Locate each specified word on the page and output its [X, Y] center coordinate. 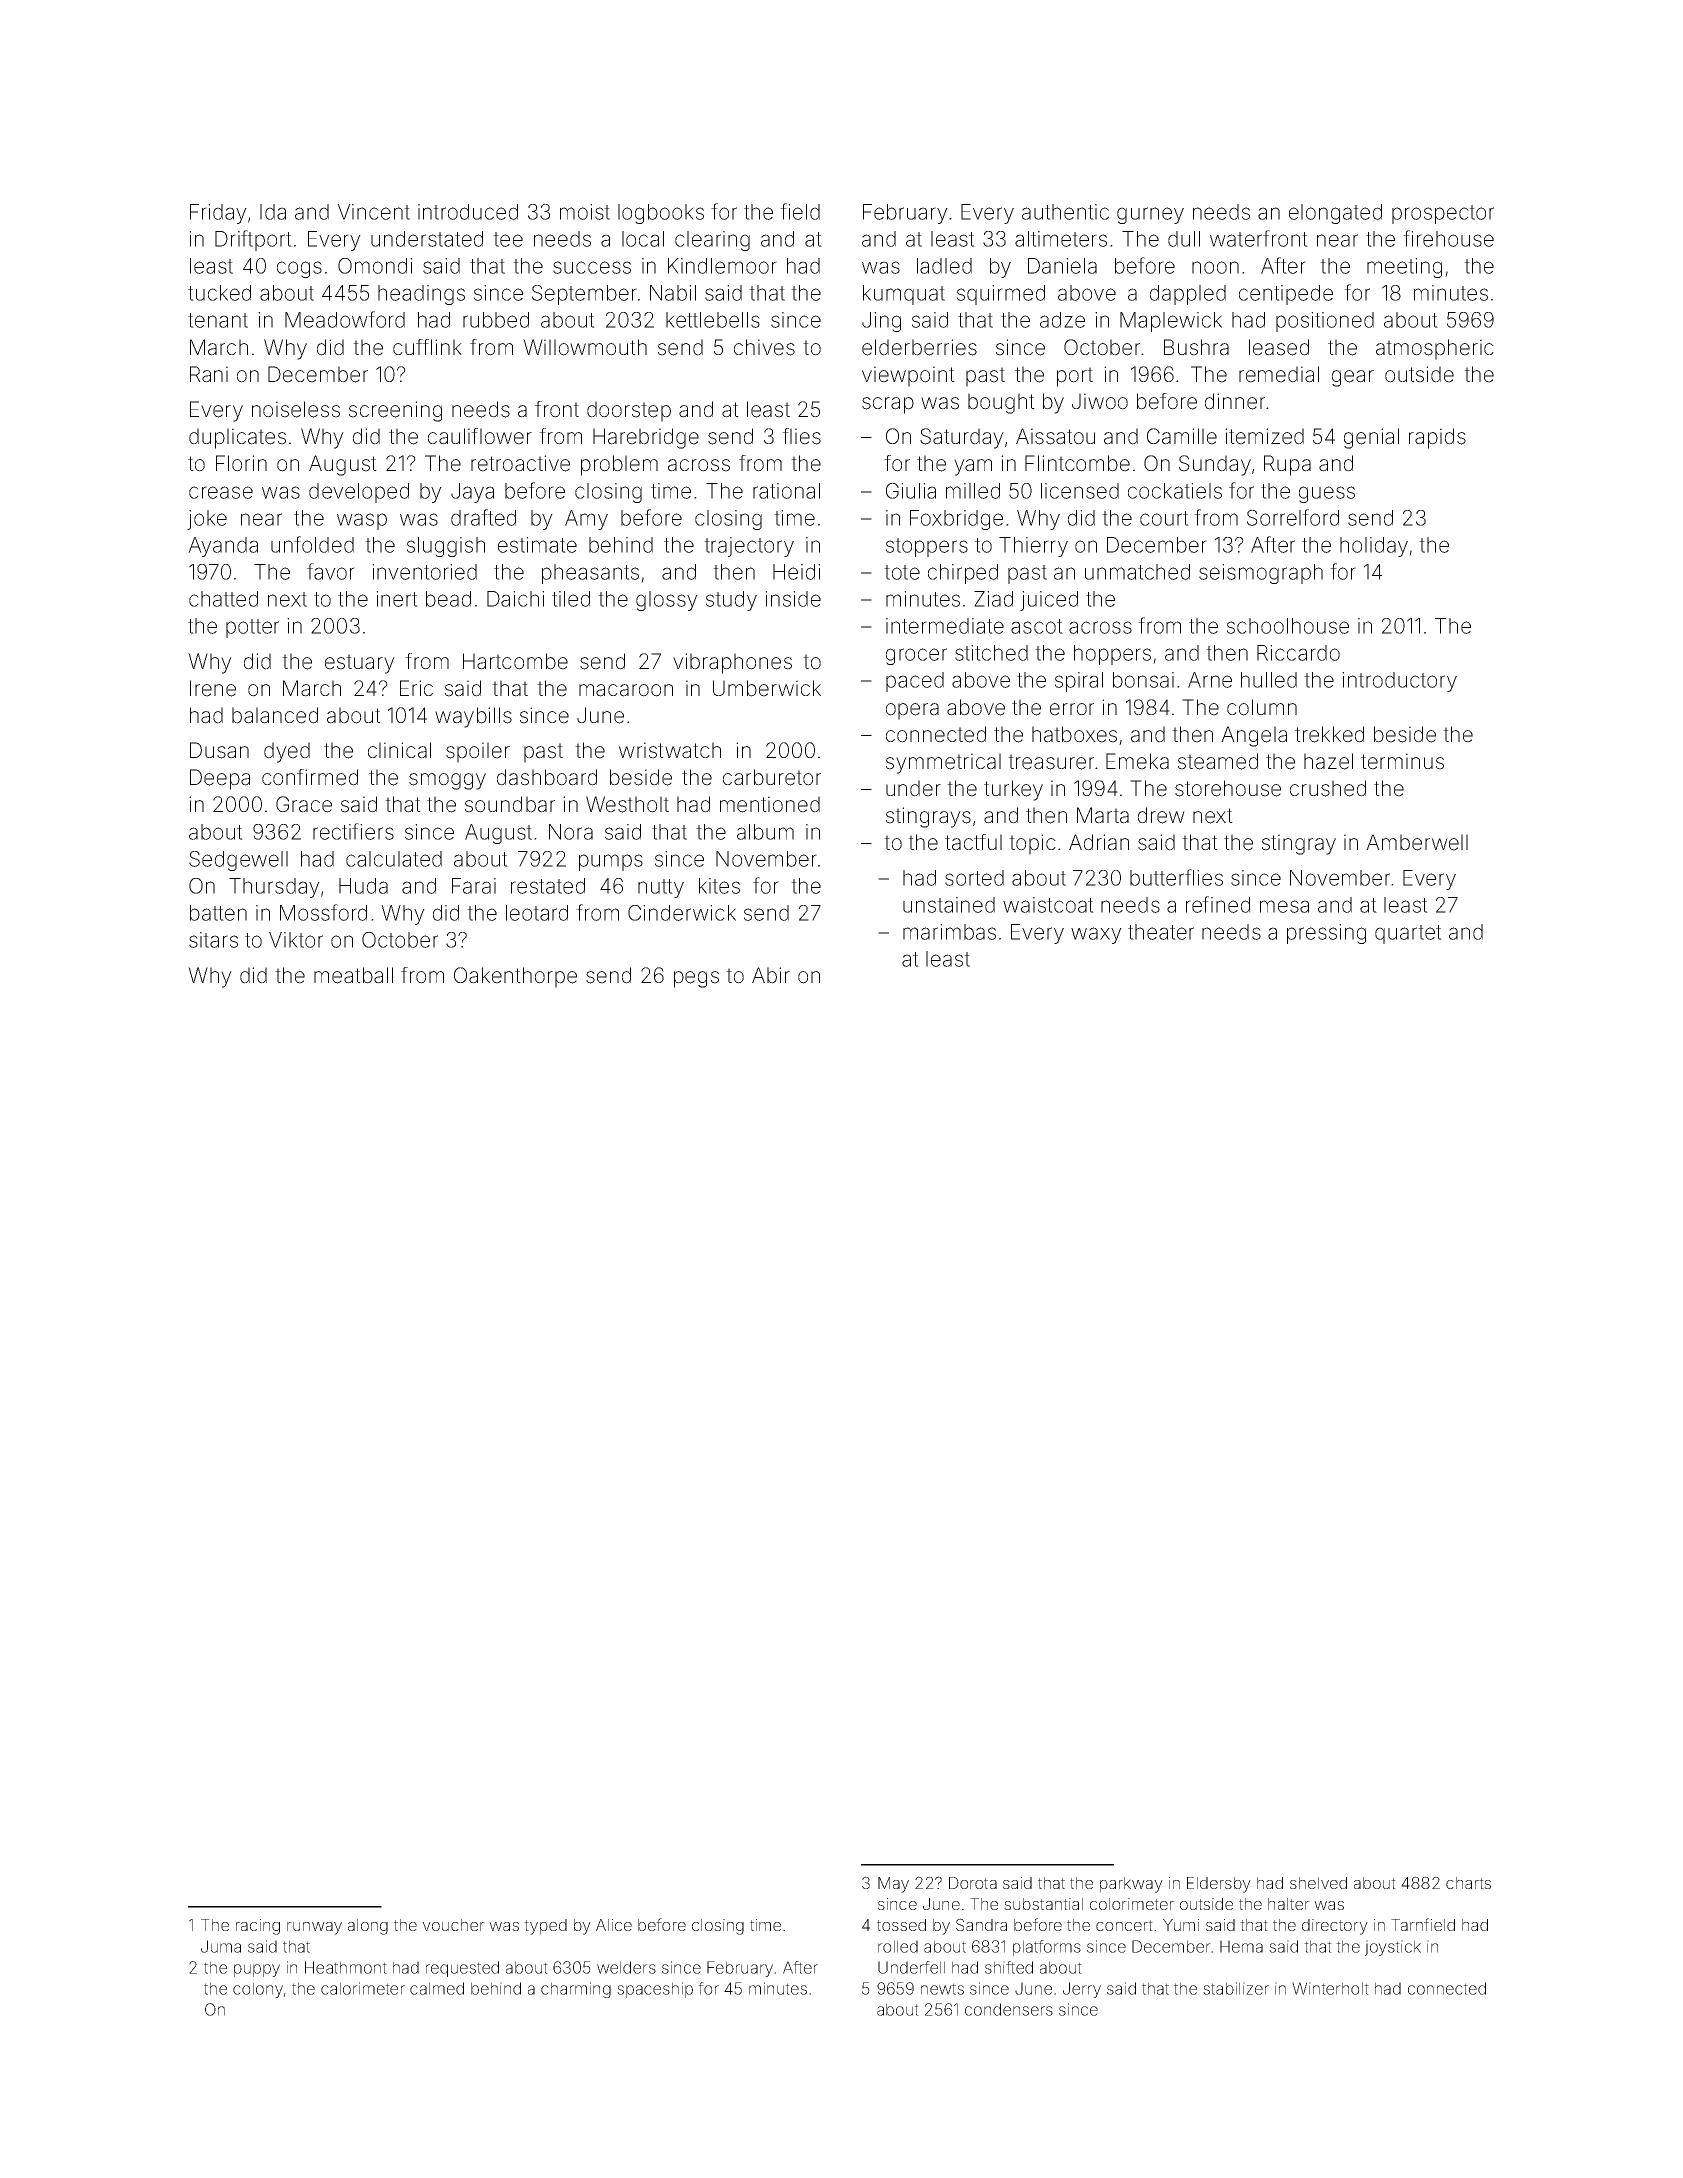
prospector [1443, 214]
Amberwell [1417, 842]
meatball [353, 975]
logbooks [661, 214]
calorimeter [363, 1988]
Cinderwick [682, 913]
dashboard [547, 777]
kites [719, 886]
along [368, 1927]
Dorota [973, 1883]
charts [1468, 1883]
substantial [1043, 1904]
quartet [1408, 934]
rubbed [496, 320]
